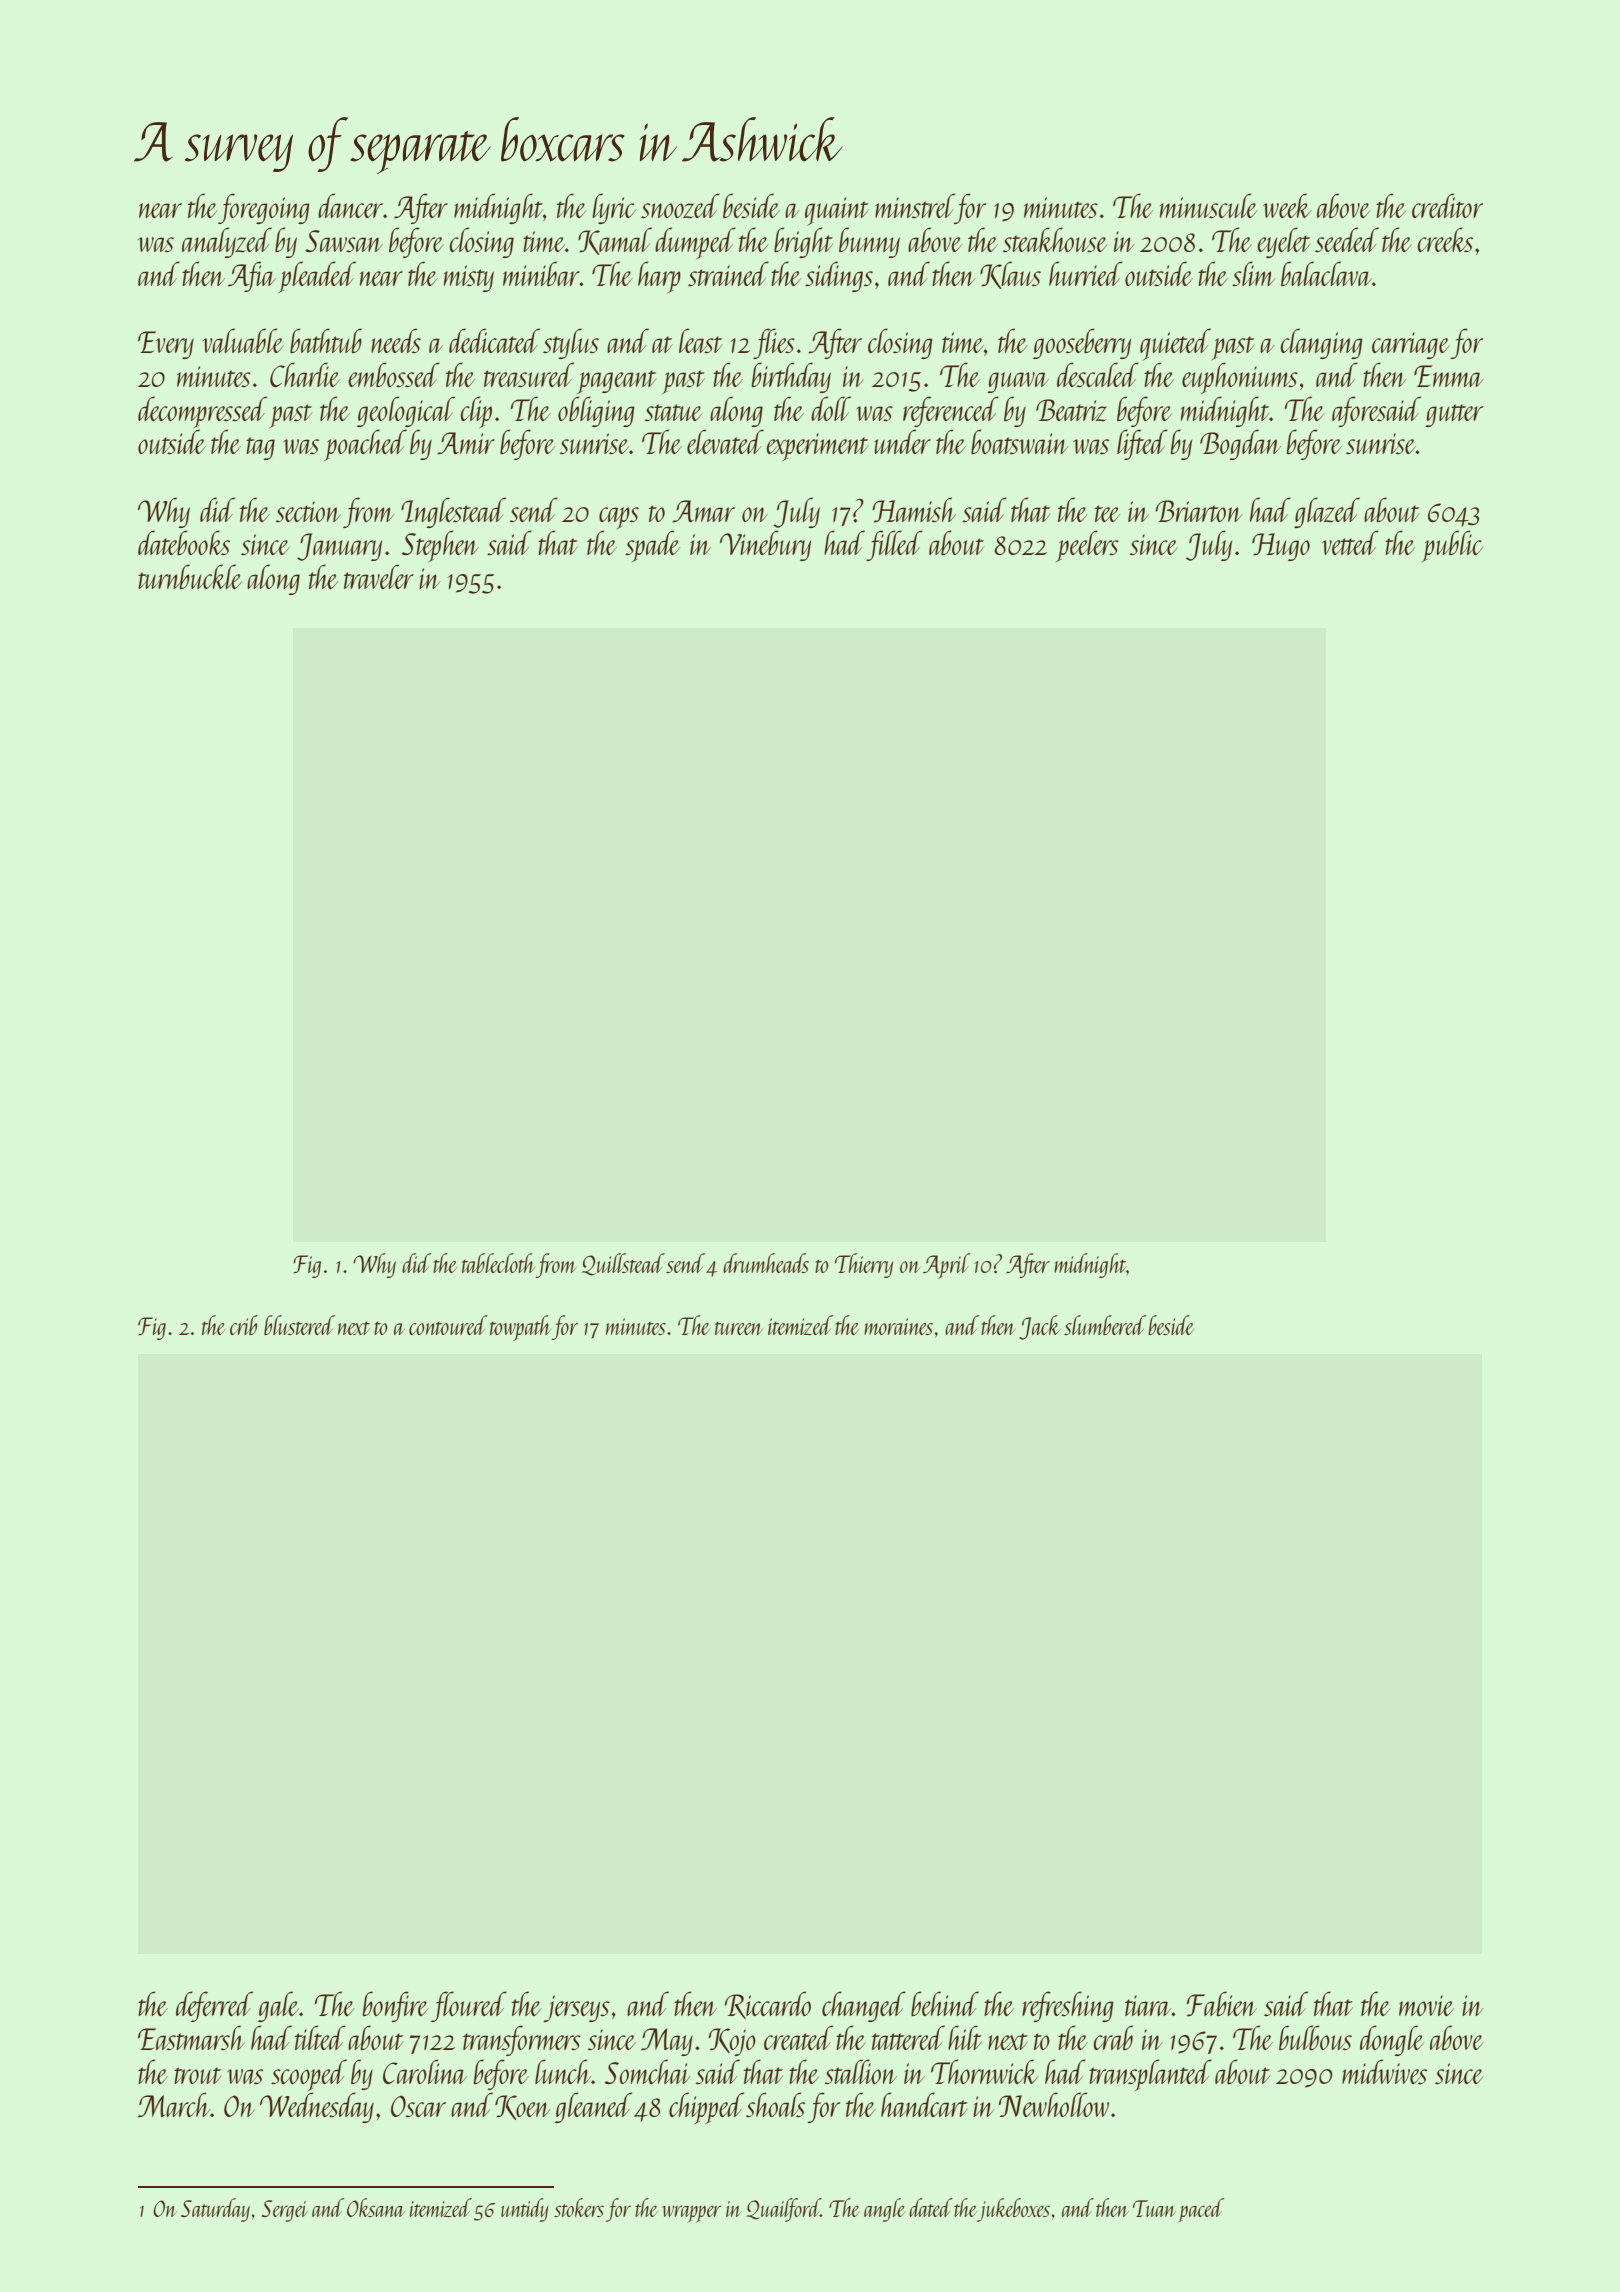  What do you see at coordinates (894, 545) in the document?
I see `filled` at bounding box center [894, 545].
